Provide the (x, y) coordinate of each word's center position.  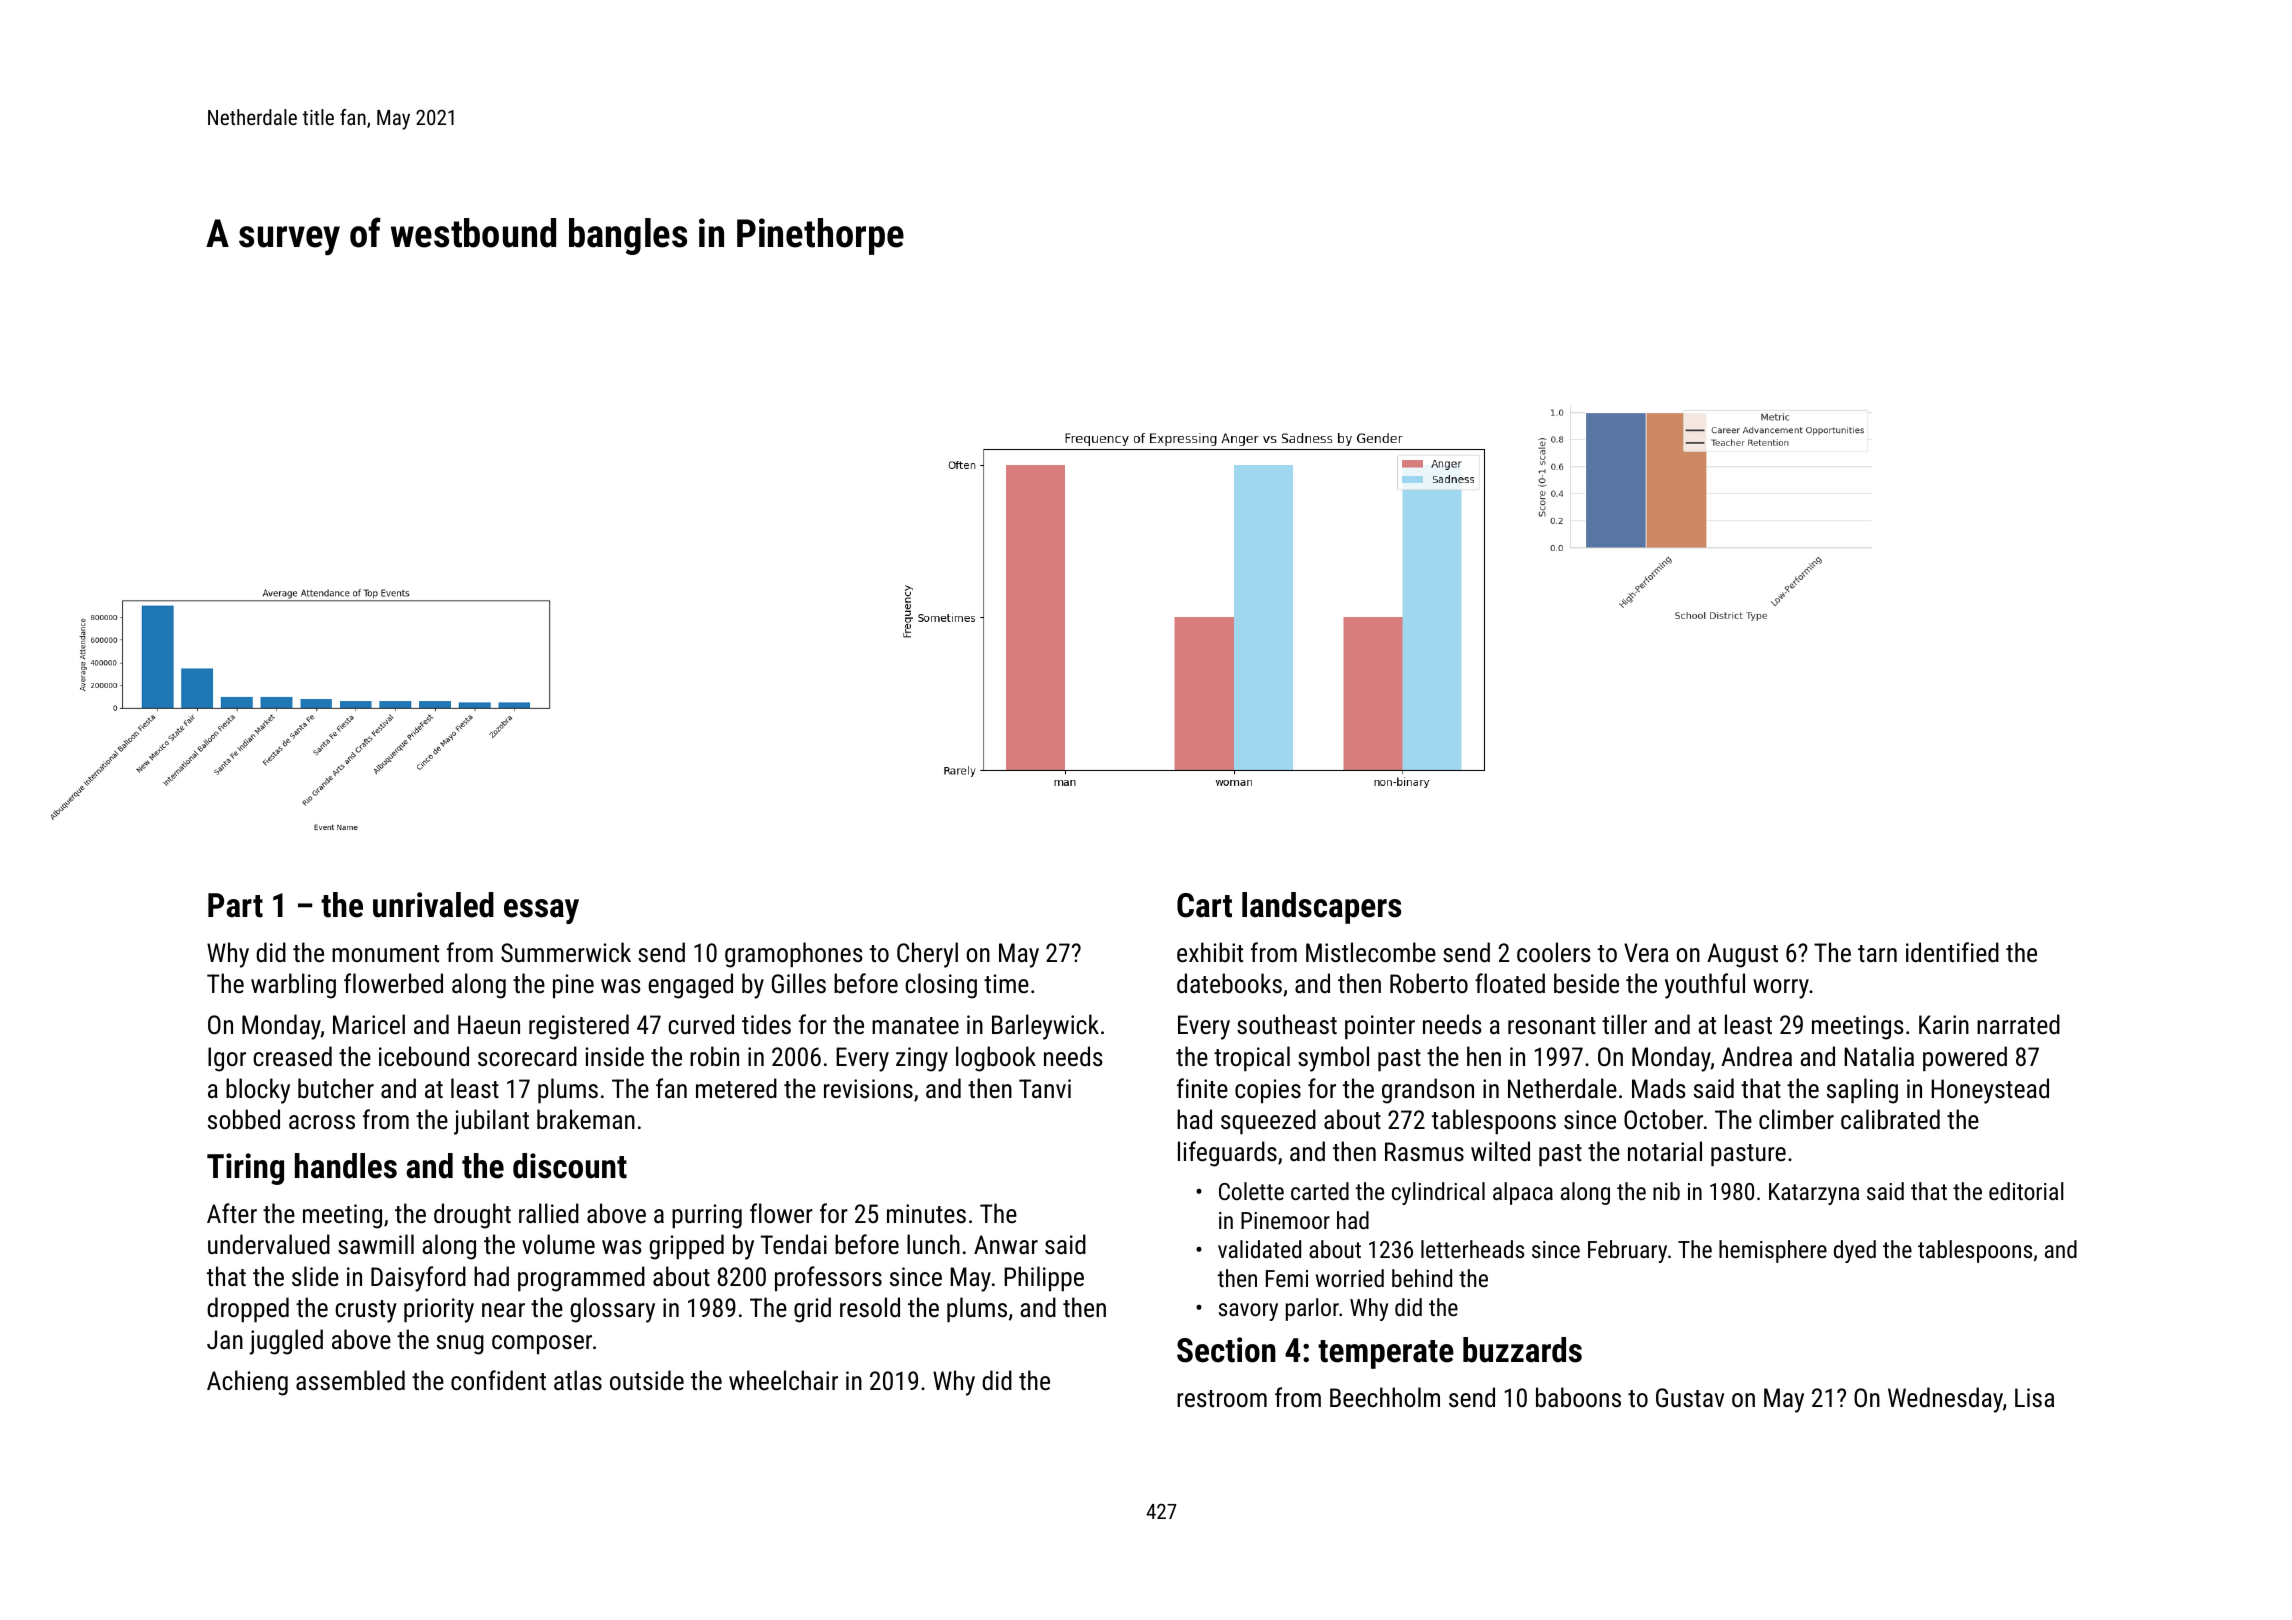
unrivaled (433, 905)
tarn (1877, 953)
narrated (2018, 1024)
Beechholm (1385, 1397)
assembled (350, 1380)
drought (472, 1216)
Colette (1251, 1191)
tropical (1252, 1059)
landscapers (1321, 908)
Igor (227, 1059)
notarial (1665, 1151)
